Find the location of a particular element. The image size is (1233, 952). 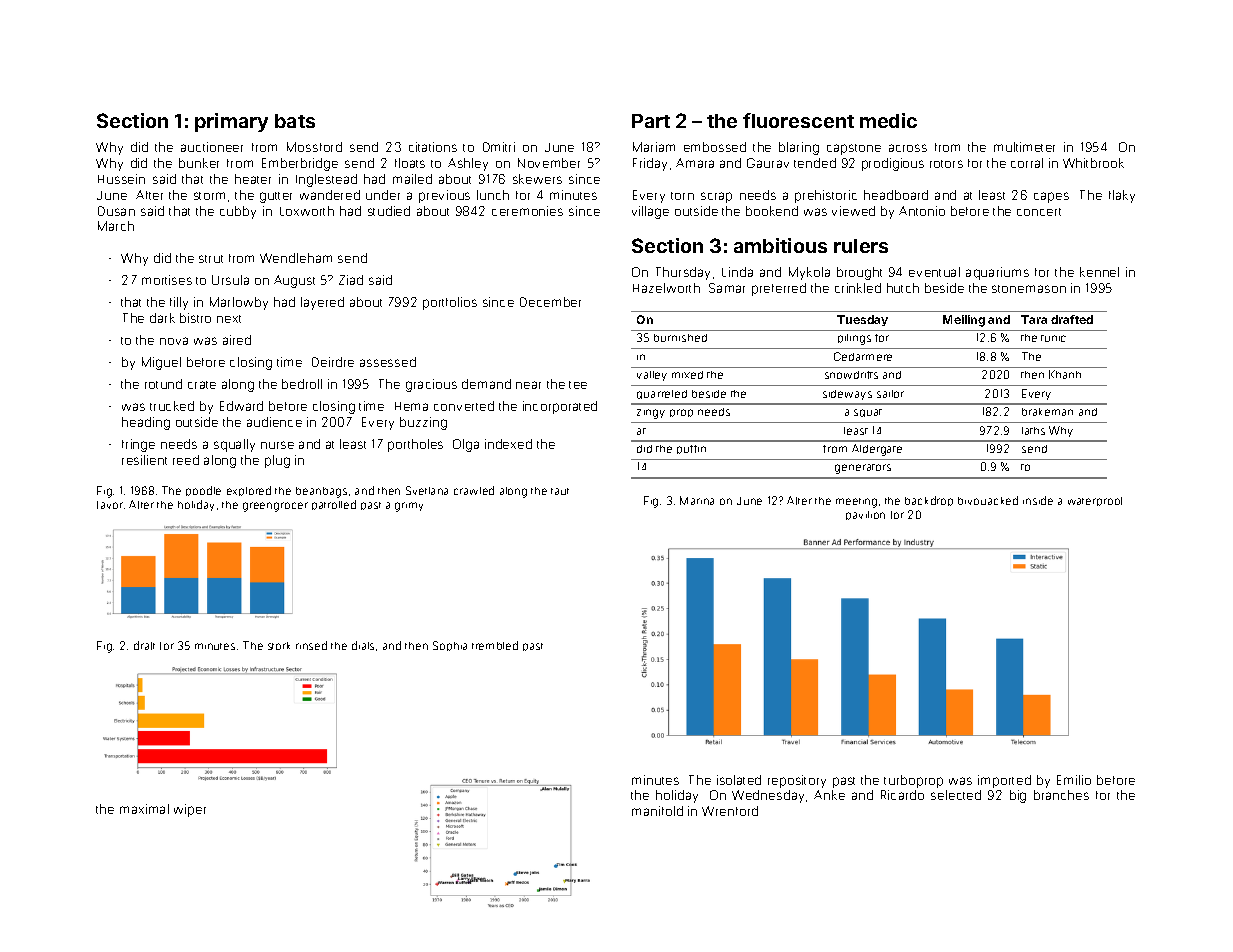

rotors is located at coordinates (946, 164).
